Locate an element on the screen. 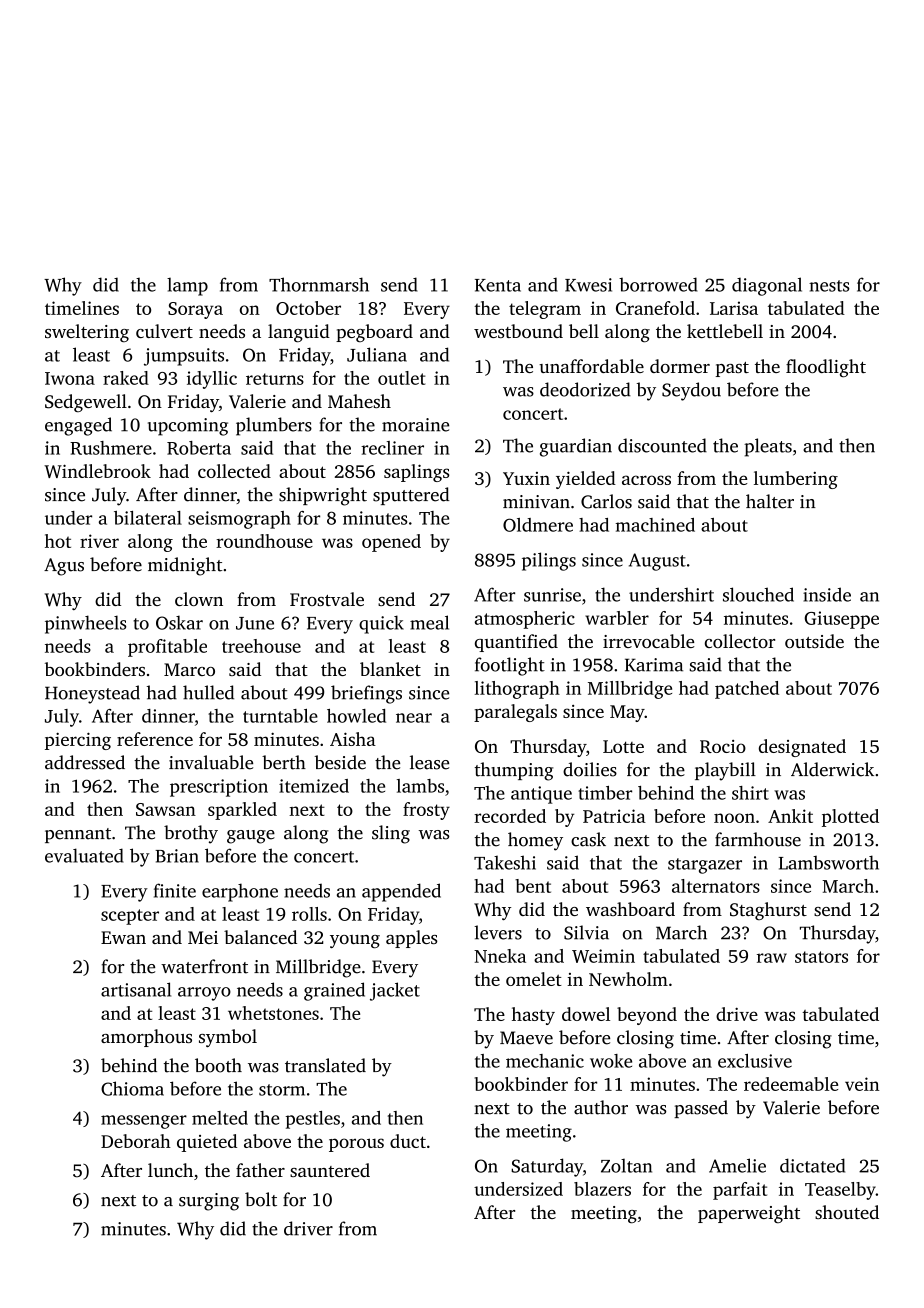 The height and width of the screenshot is (1308, 924). westbound is located at coordinates (518, 331).
